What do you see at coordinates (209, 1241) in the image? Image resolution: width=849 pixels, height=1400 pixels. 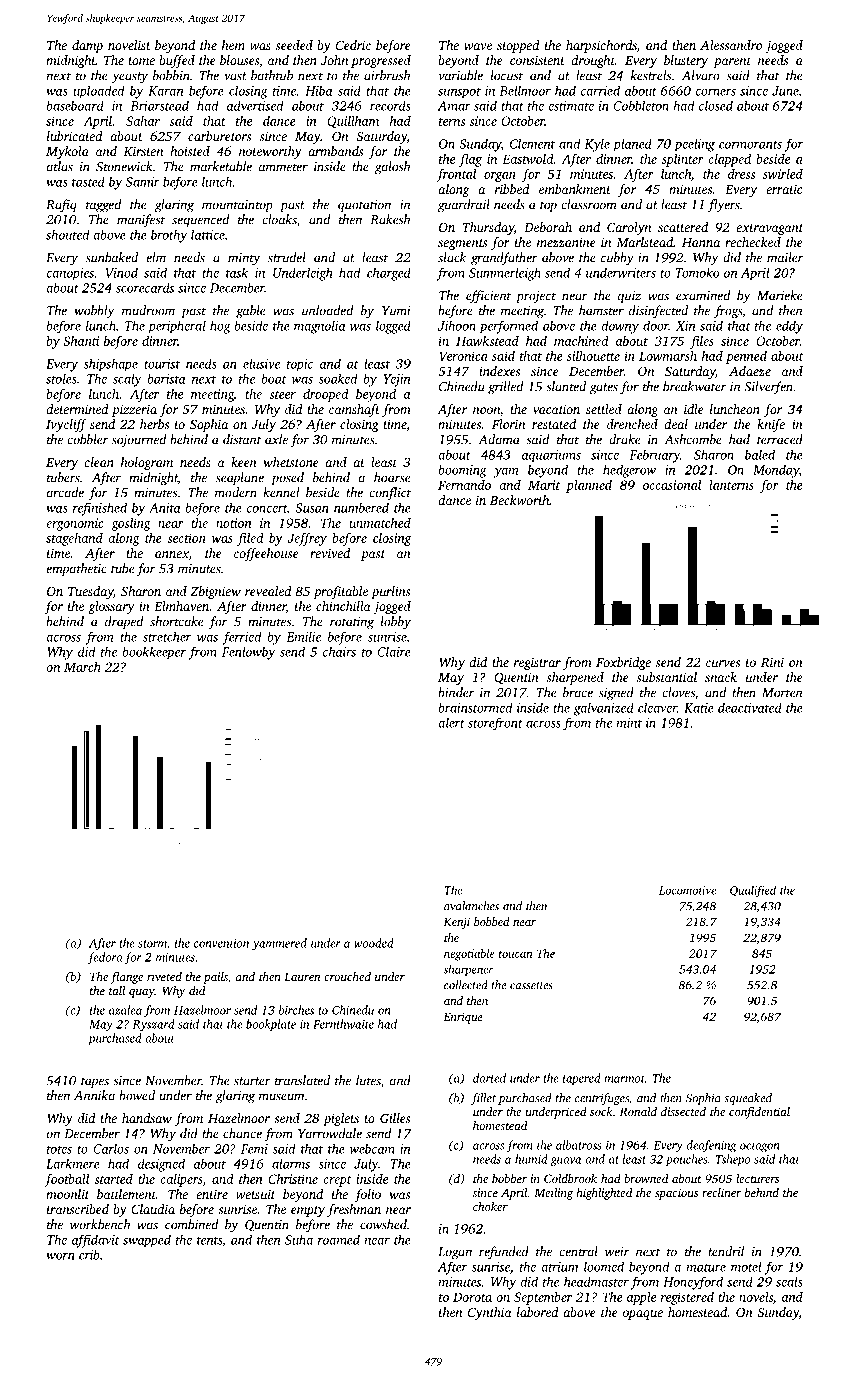 I see `tents` at bounding box center [209, 1241].
